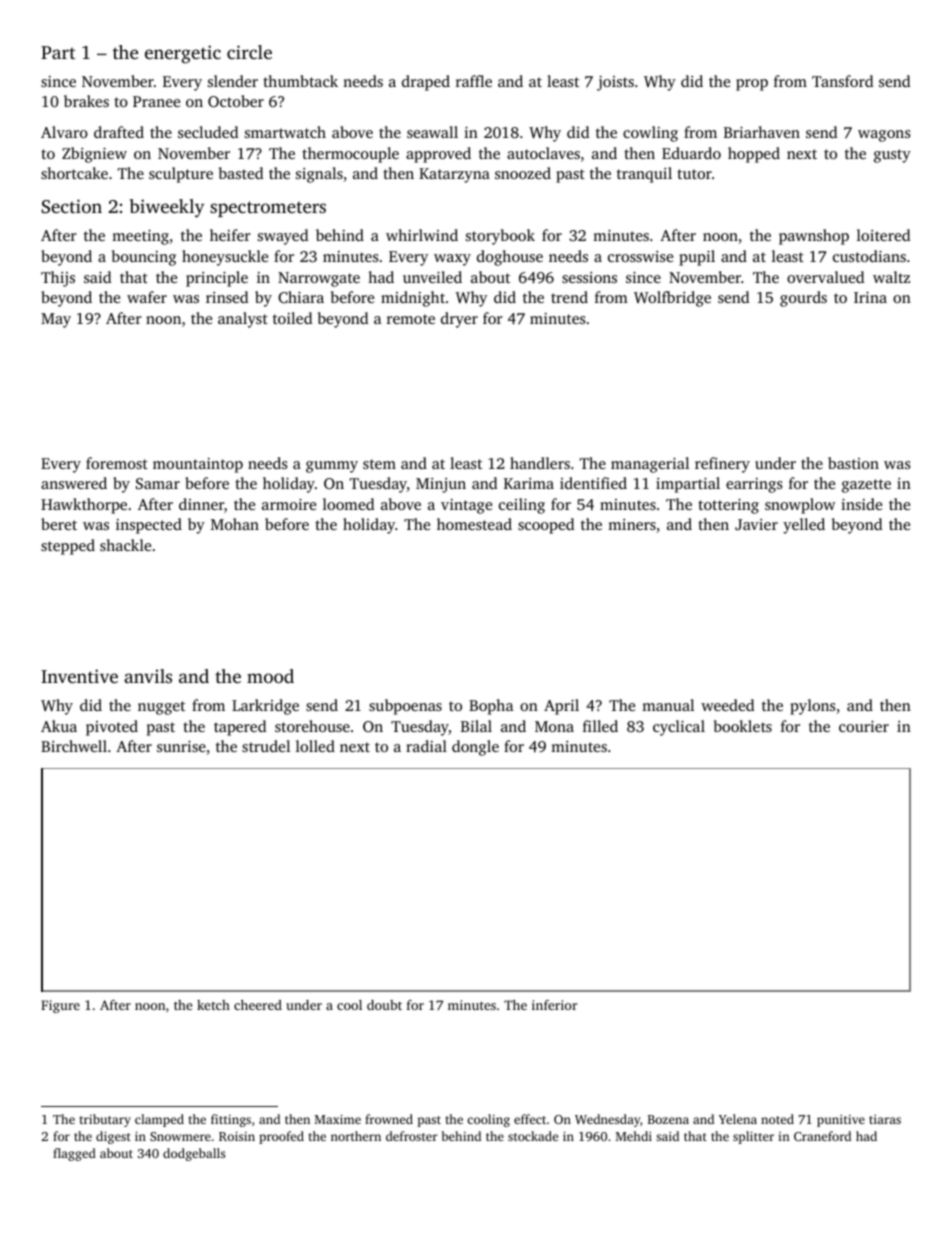 The width and height of the image is (952, 1233). I want to click on Bozena, so click(668, 1119).
